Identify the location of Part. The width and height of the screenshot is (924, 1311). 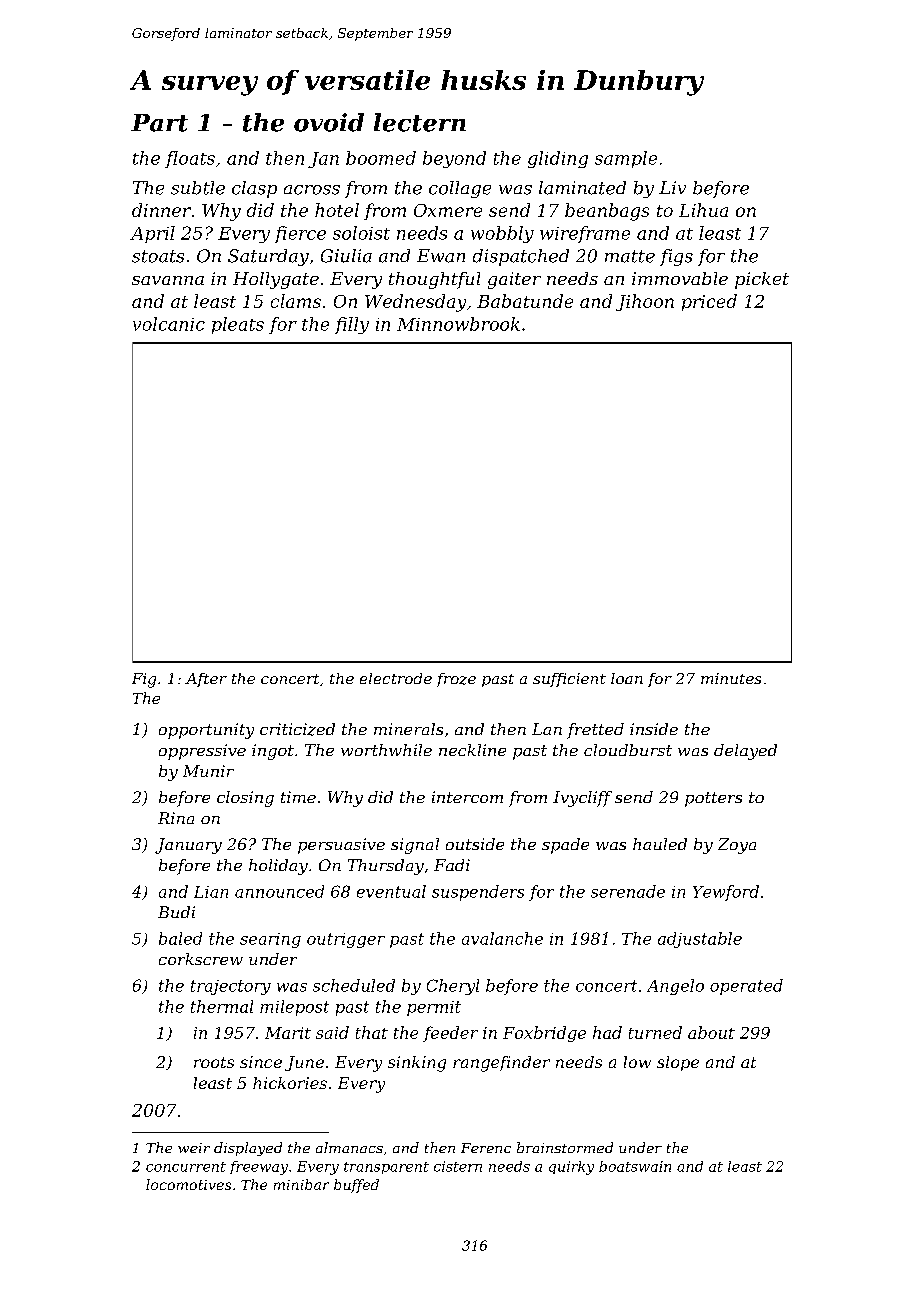
(159, 123).
